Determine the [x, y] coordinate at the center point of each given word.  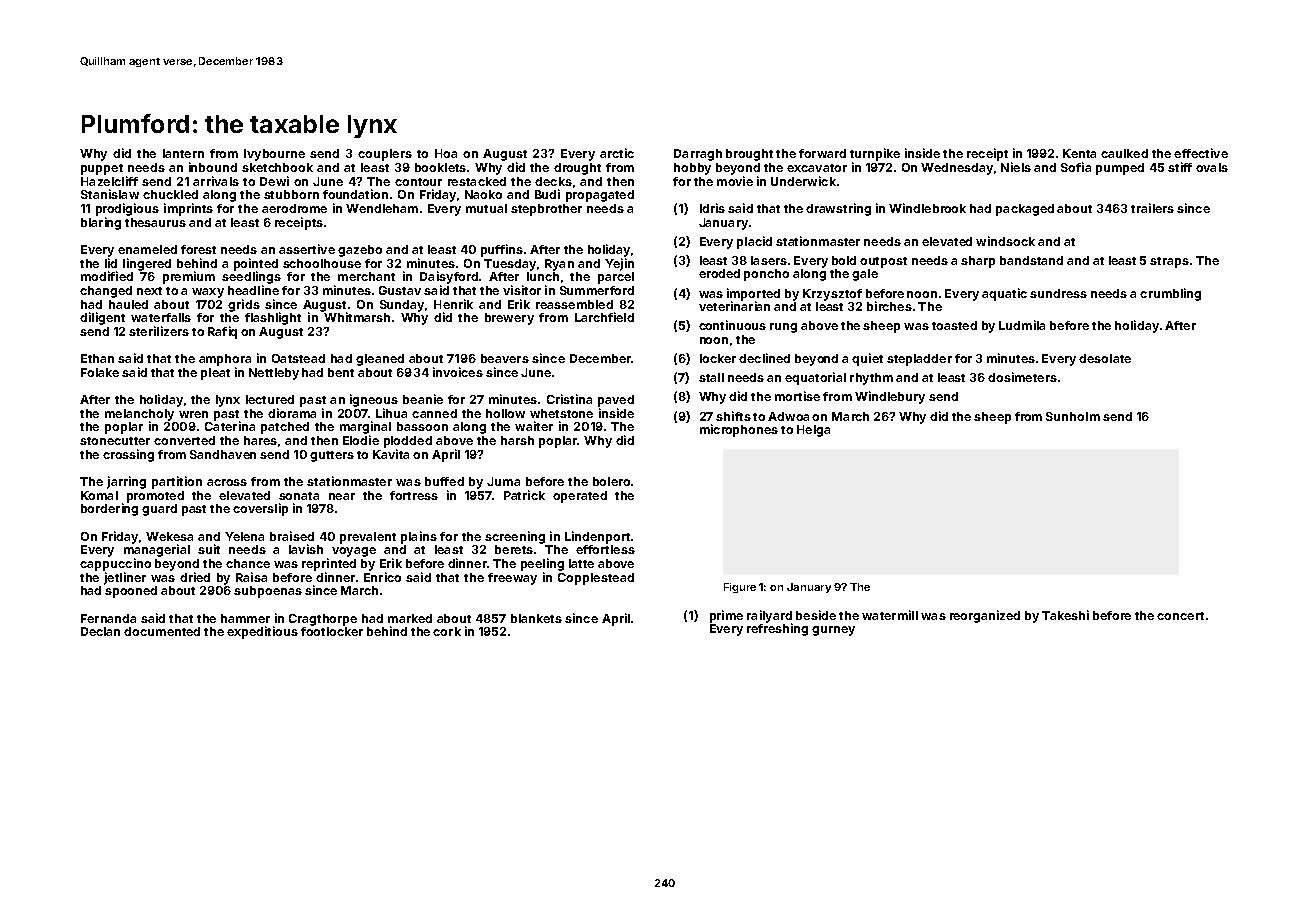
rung [783, 328]
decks [553, 181]
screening [515, 537]
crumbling [1170, 294]
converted [184, 440]
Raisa [251, 577]
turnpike [875, 154]
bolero [611, 481]
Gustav [400, 290]
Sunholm [1073, 416]
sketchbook [277, 167]
